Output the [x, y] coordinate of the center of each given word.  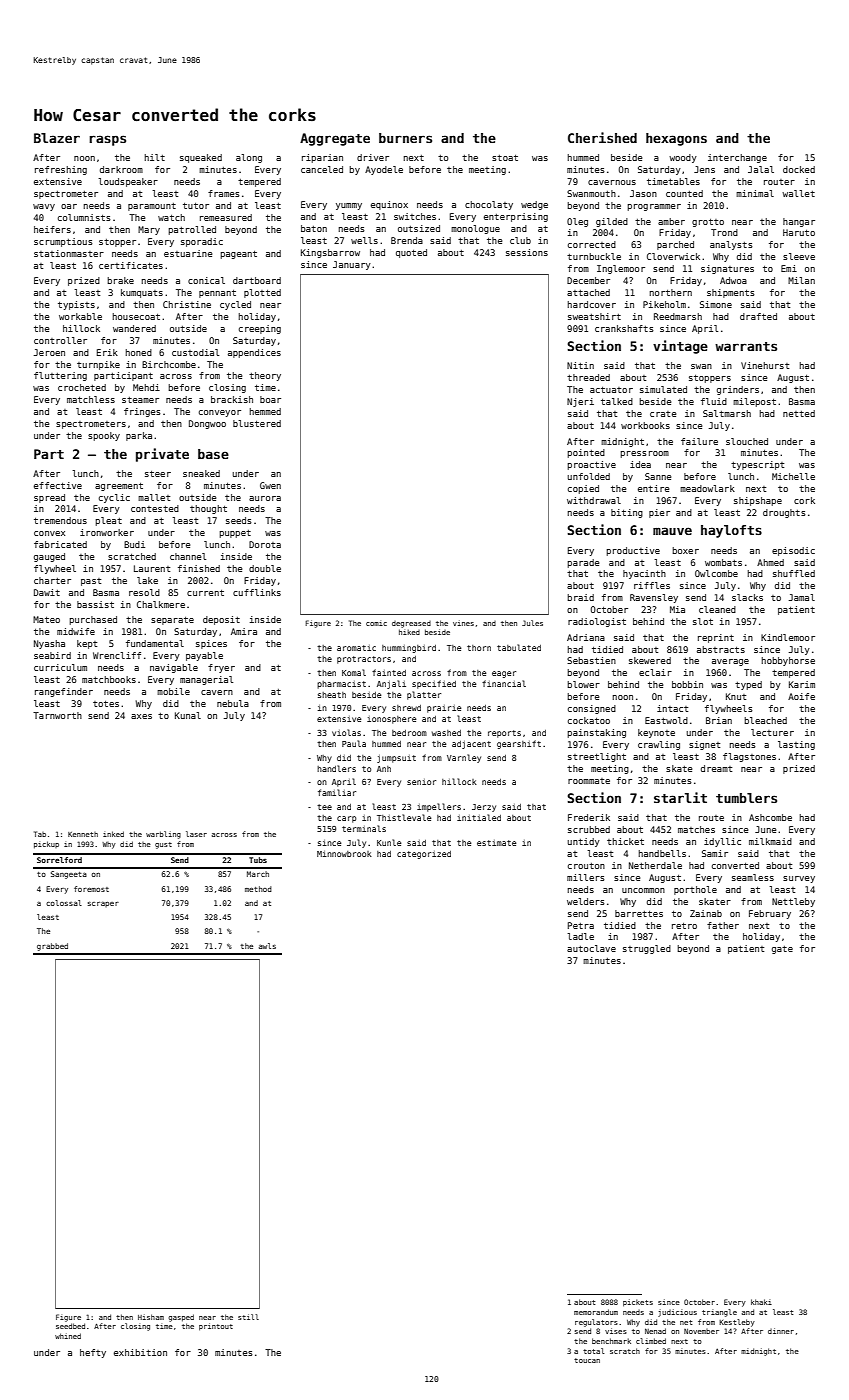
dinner [781, 1331]
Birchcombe [169, 364]
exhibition [140, 1352]
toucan [587, 1360]
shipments [731, 293]
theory [265, 376]
